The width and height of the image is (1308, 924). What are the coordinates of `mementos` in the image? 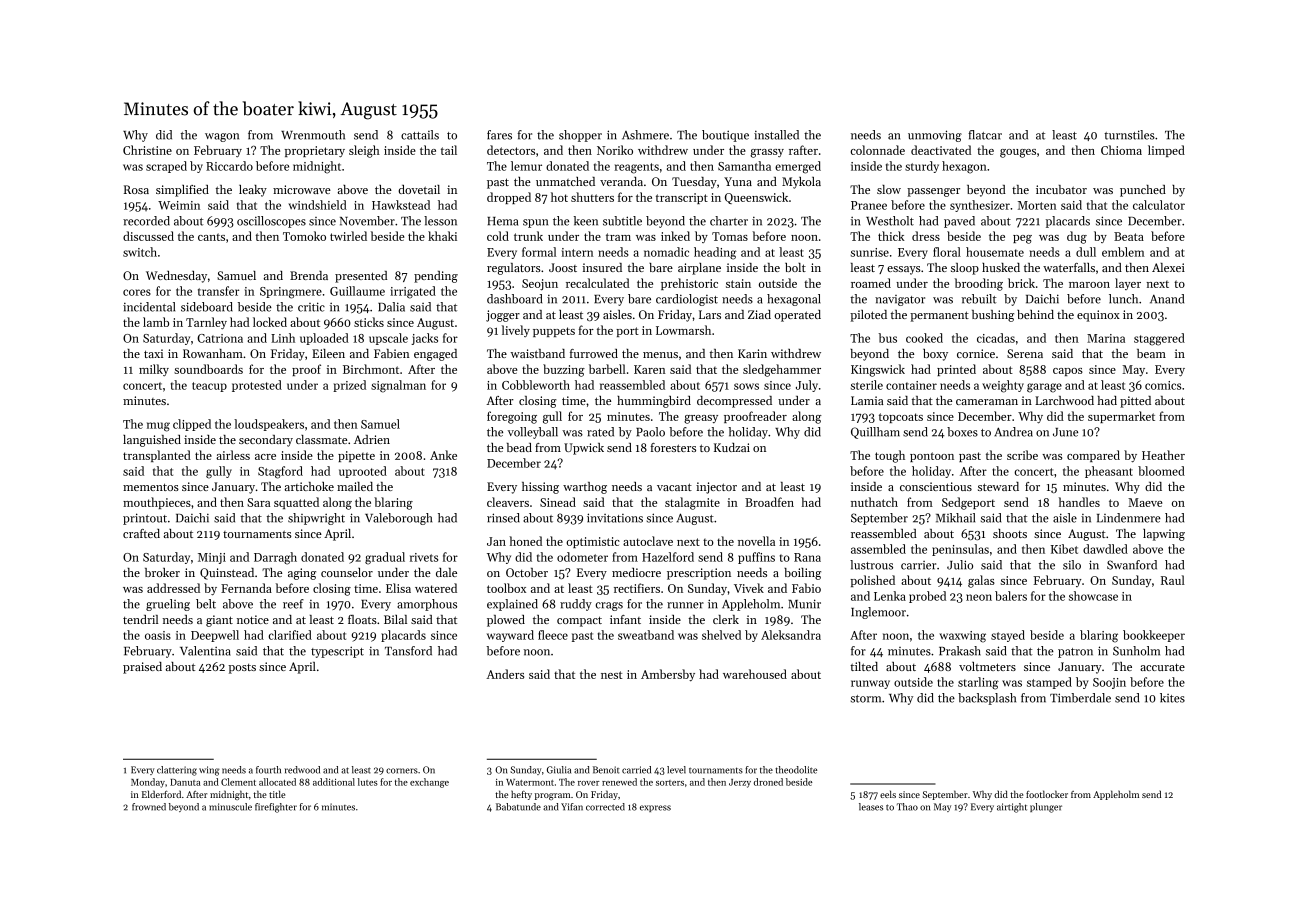 It's located at (151, 487).
